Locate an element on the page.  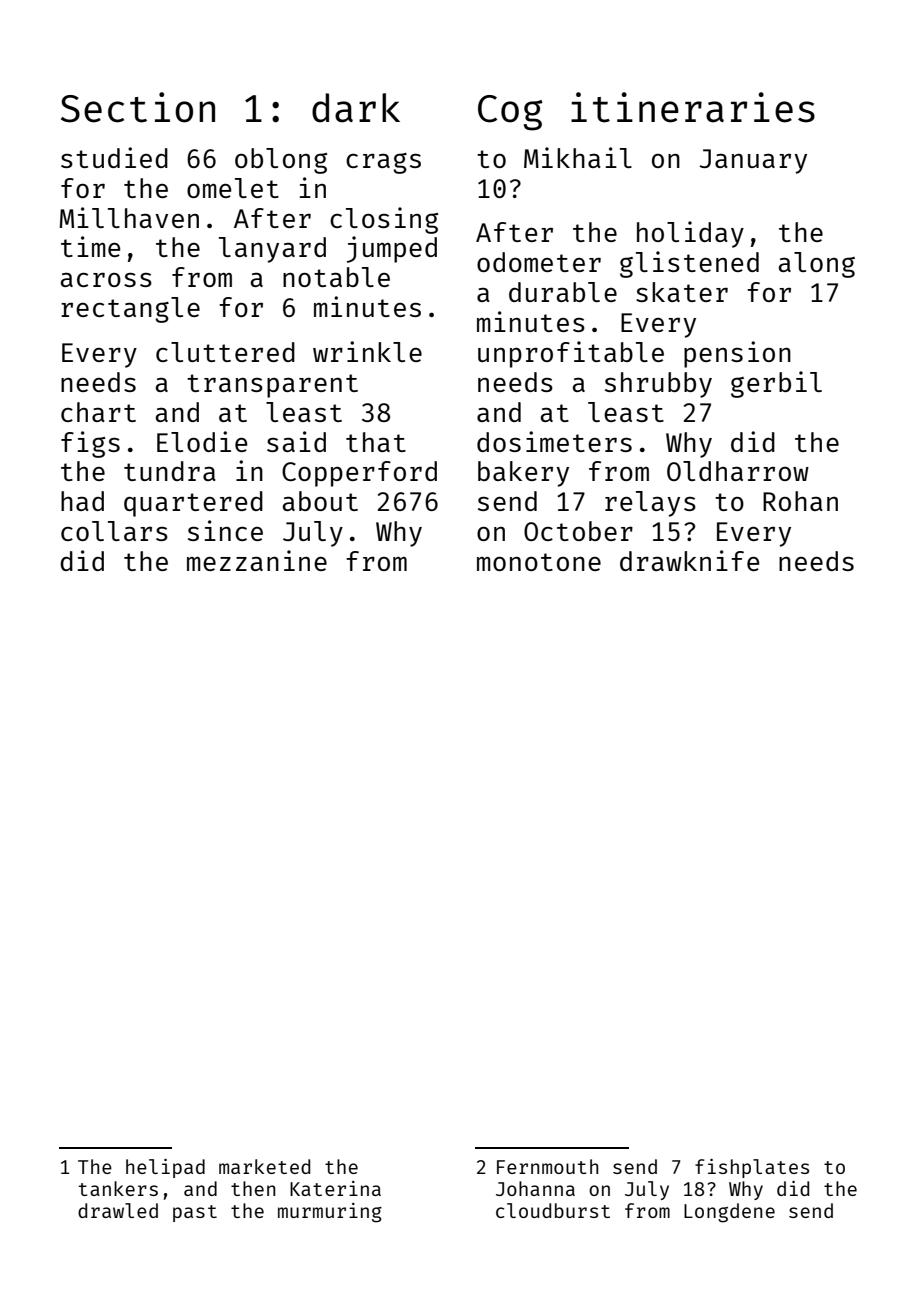
chart is located at coordinates (98, 412).
